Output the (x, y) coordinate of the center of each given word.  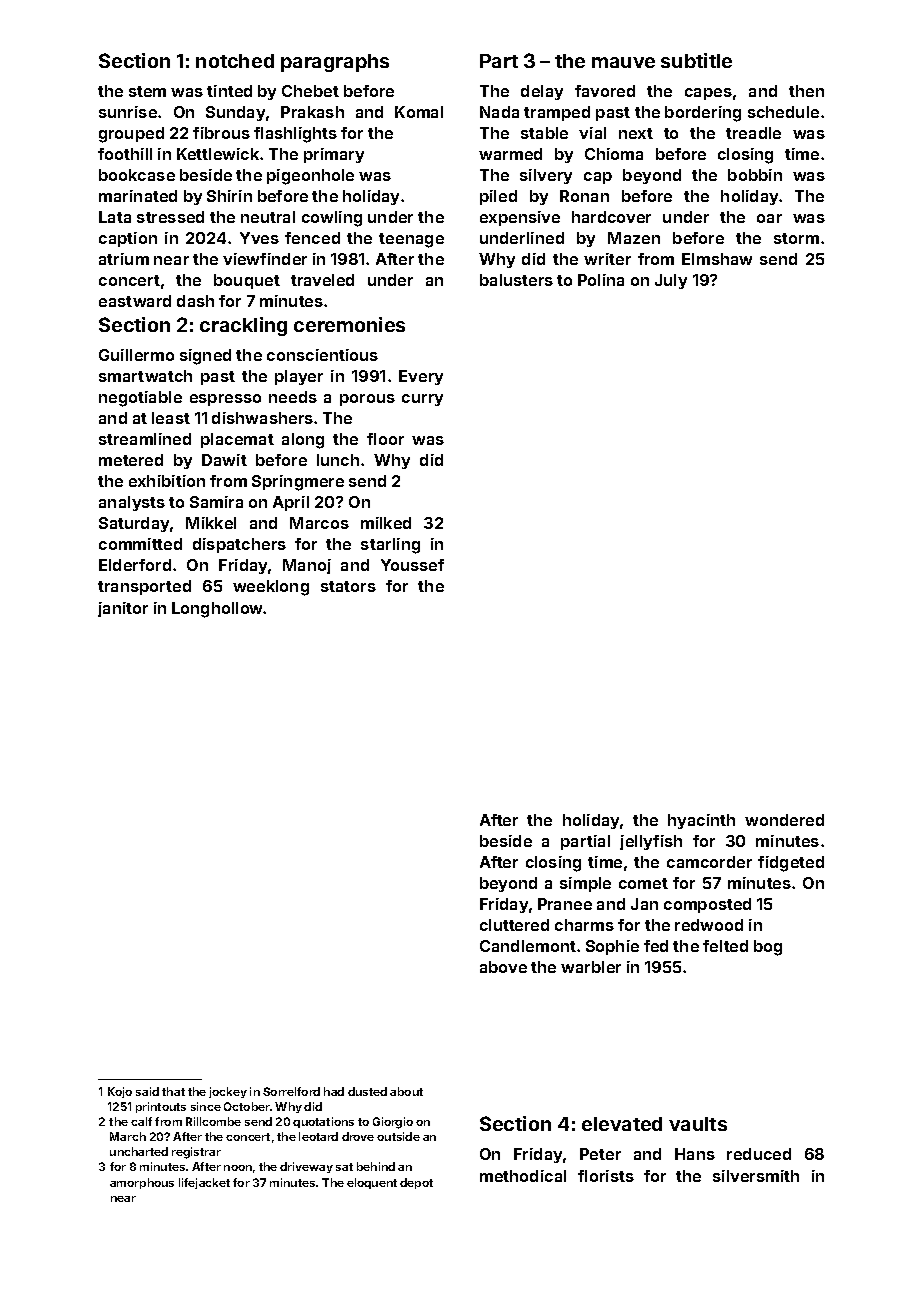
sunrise (128, 112)
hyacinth (701, 821)
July (671, 281)
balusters (516, 280)
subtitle (696, 60)
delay (542, 92)
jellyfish (651, 842)
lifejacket (204, 1183)
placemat (237, 440)
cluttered (514, 925)
